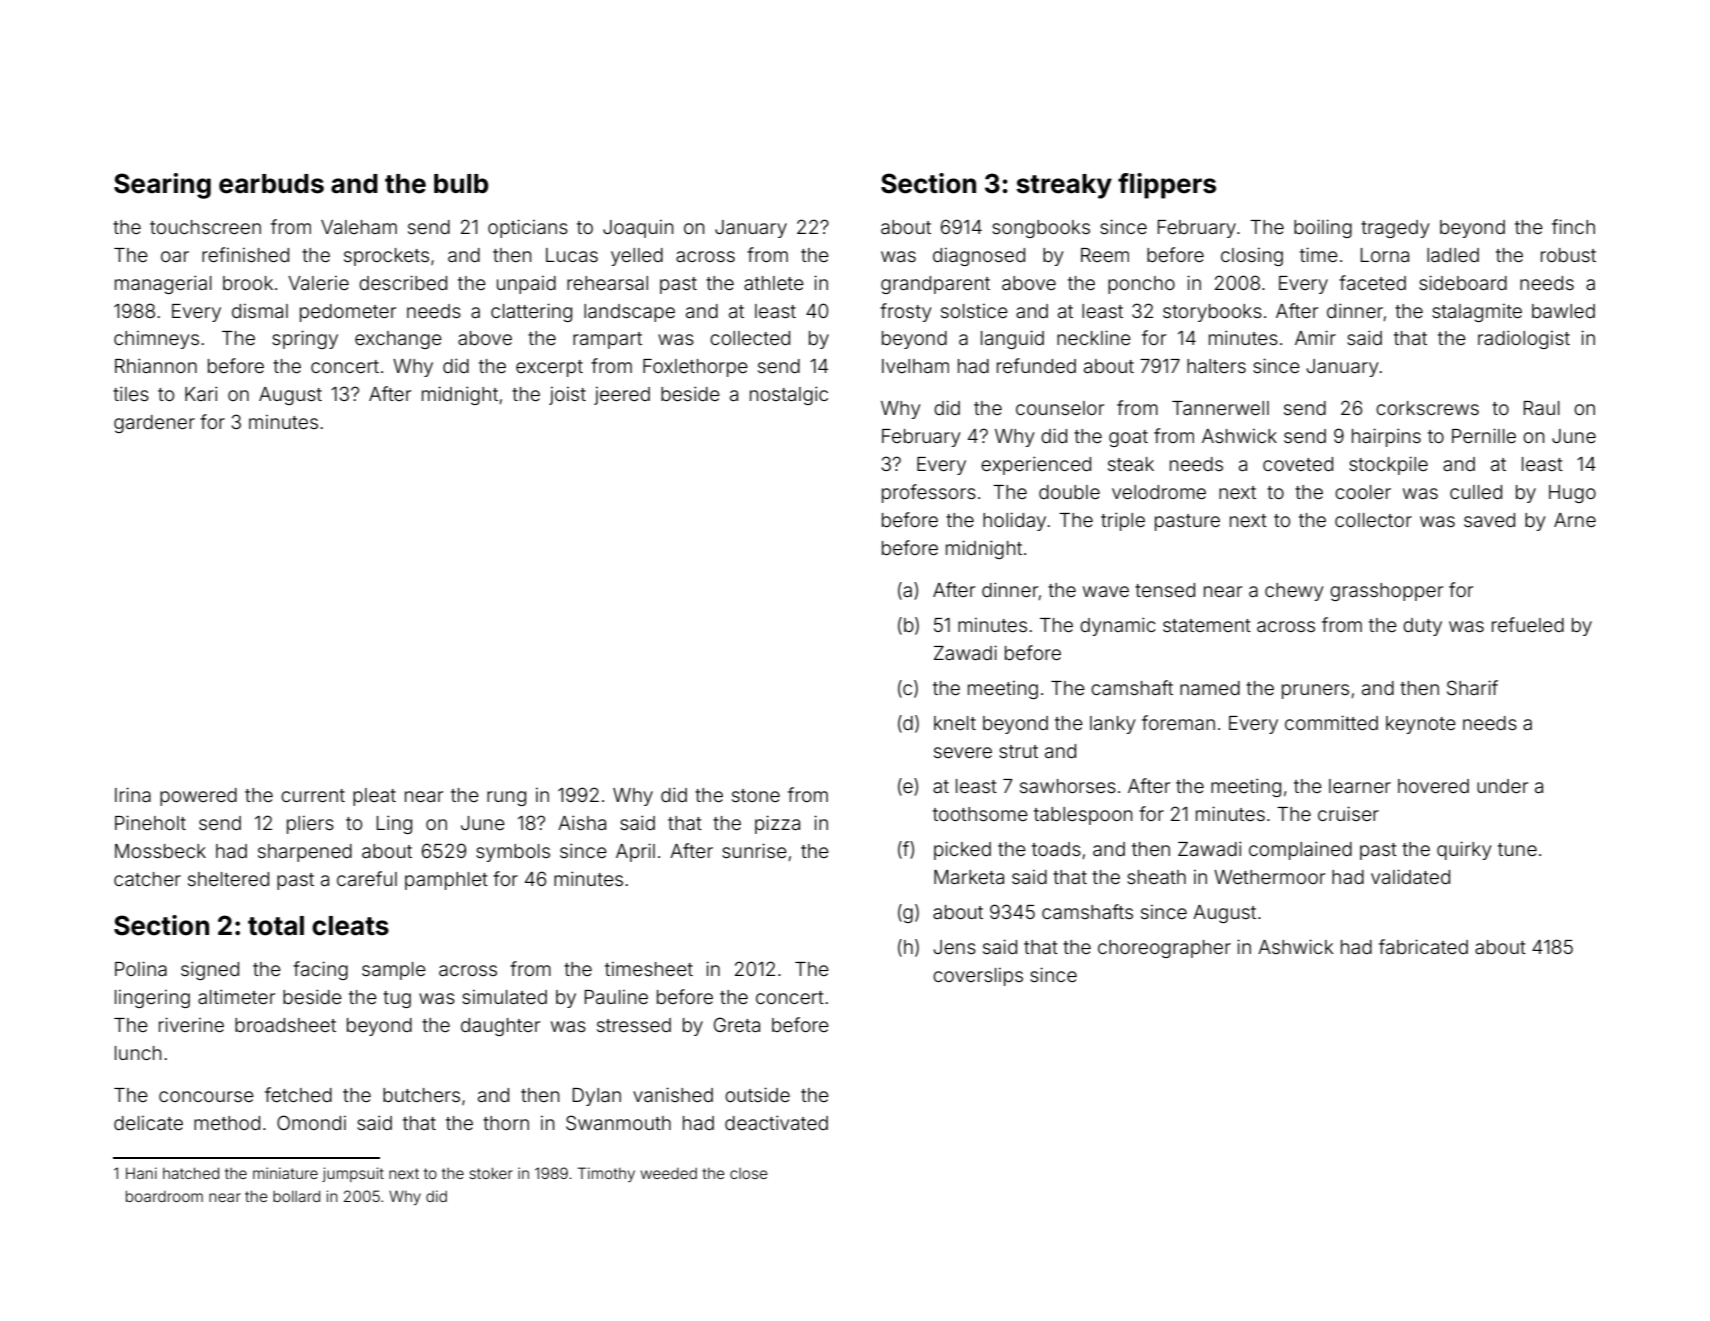 The height and width of the screenshot is (1321, 1710). I want to click on choreographer, so click(1164, 949).
